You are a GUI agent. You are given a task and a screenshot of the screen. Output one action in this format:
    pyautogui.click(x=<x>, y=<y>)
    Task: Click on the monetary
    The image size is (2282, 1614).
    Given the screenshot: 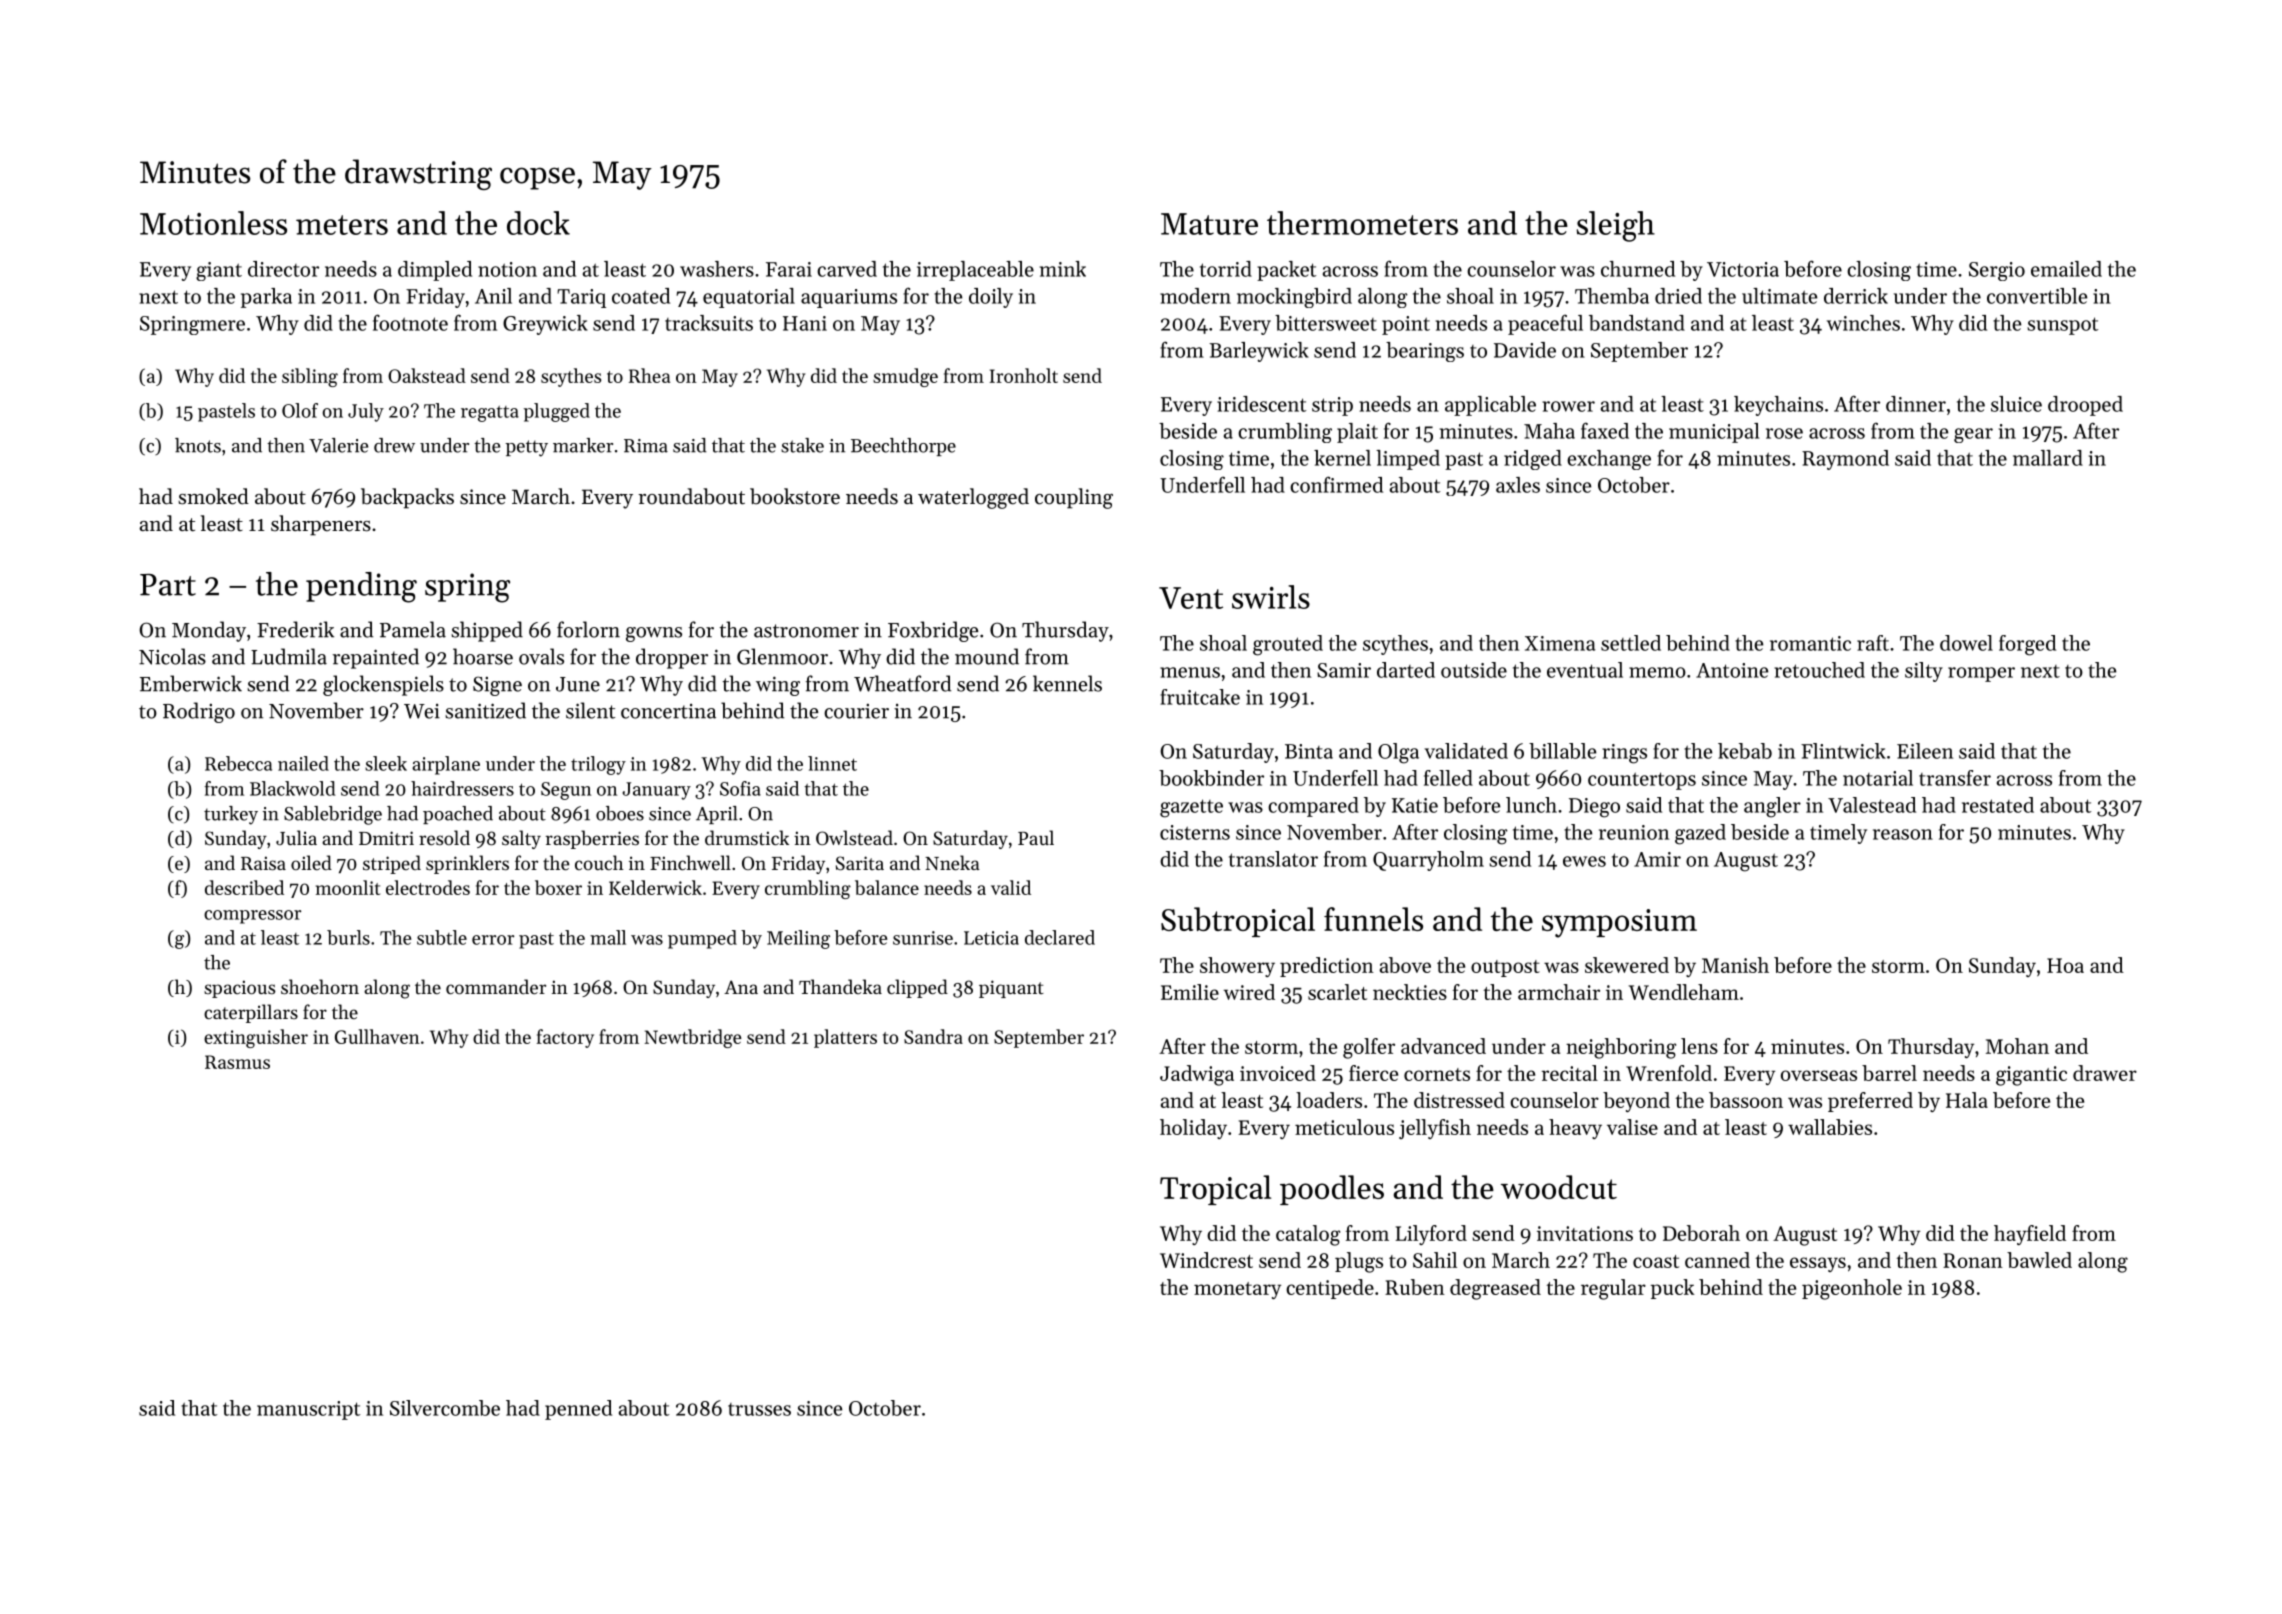 What is the action you would take?
    pyautogui.click(x=1237, y=1290)
